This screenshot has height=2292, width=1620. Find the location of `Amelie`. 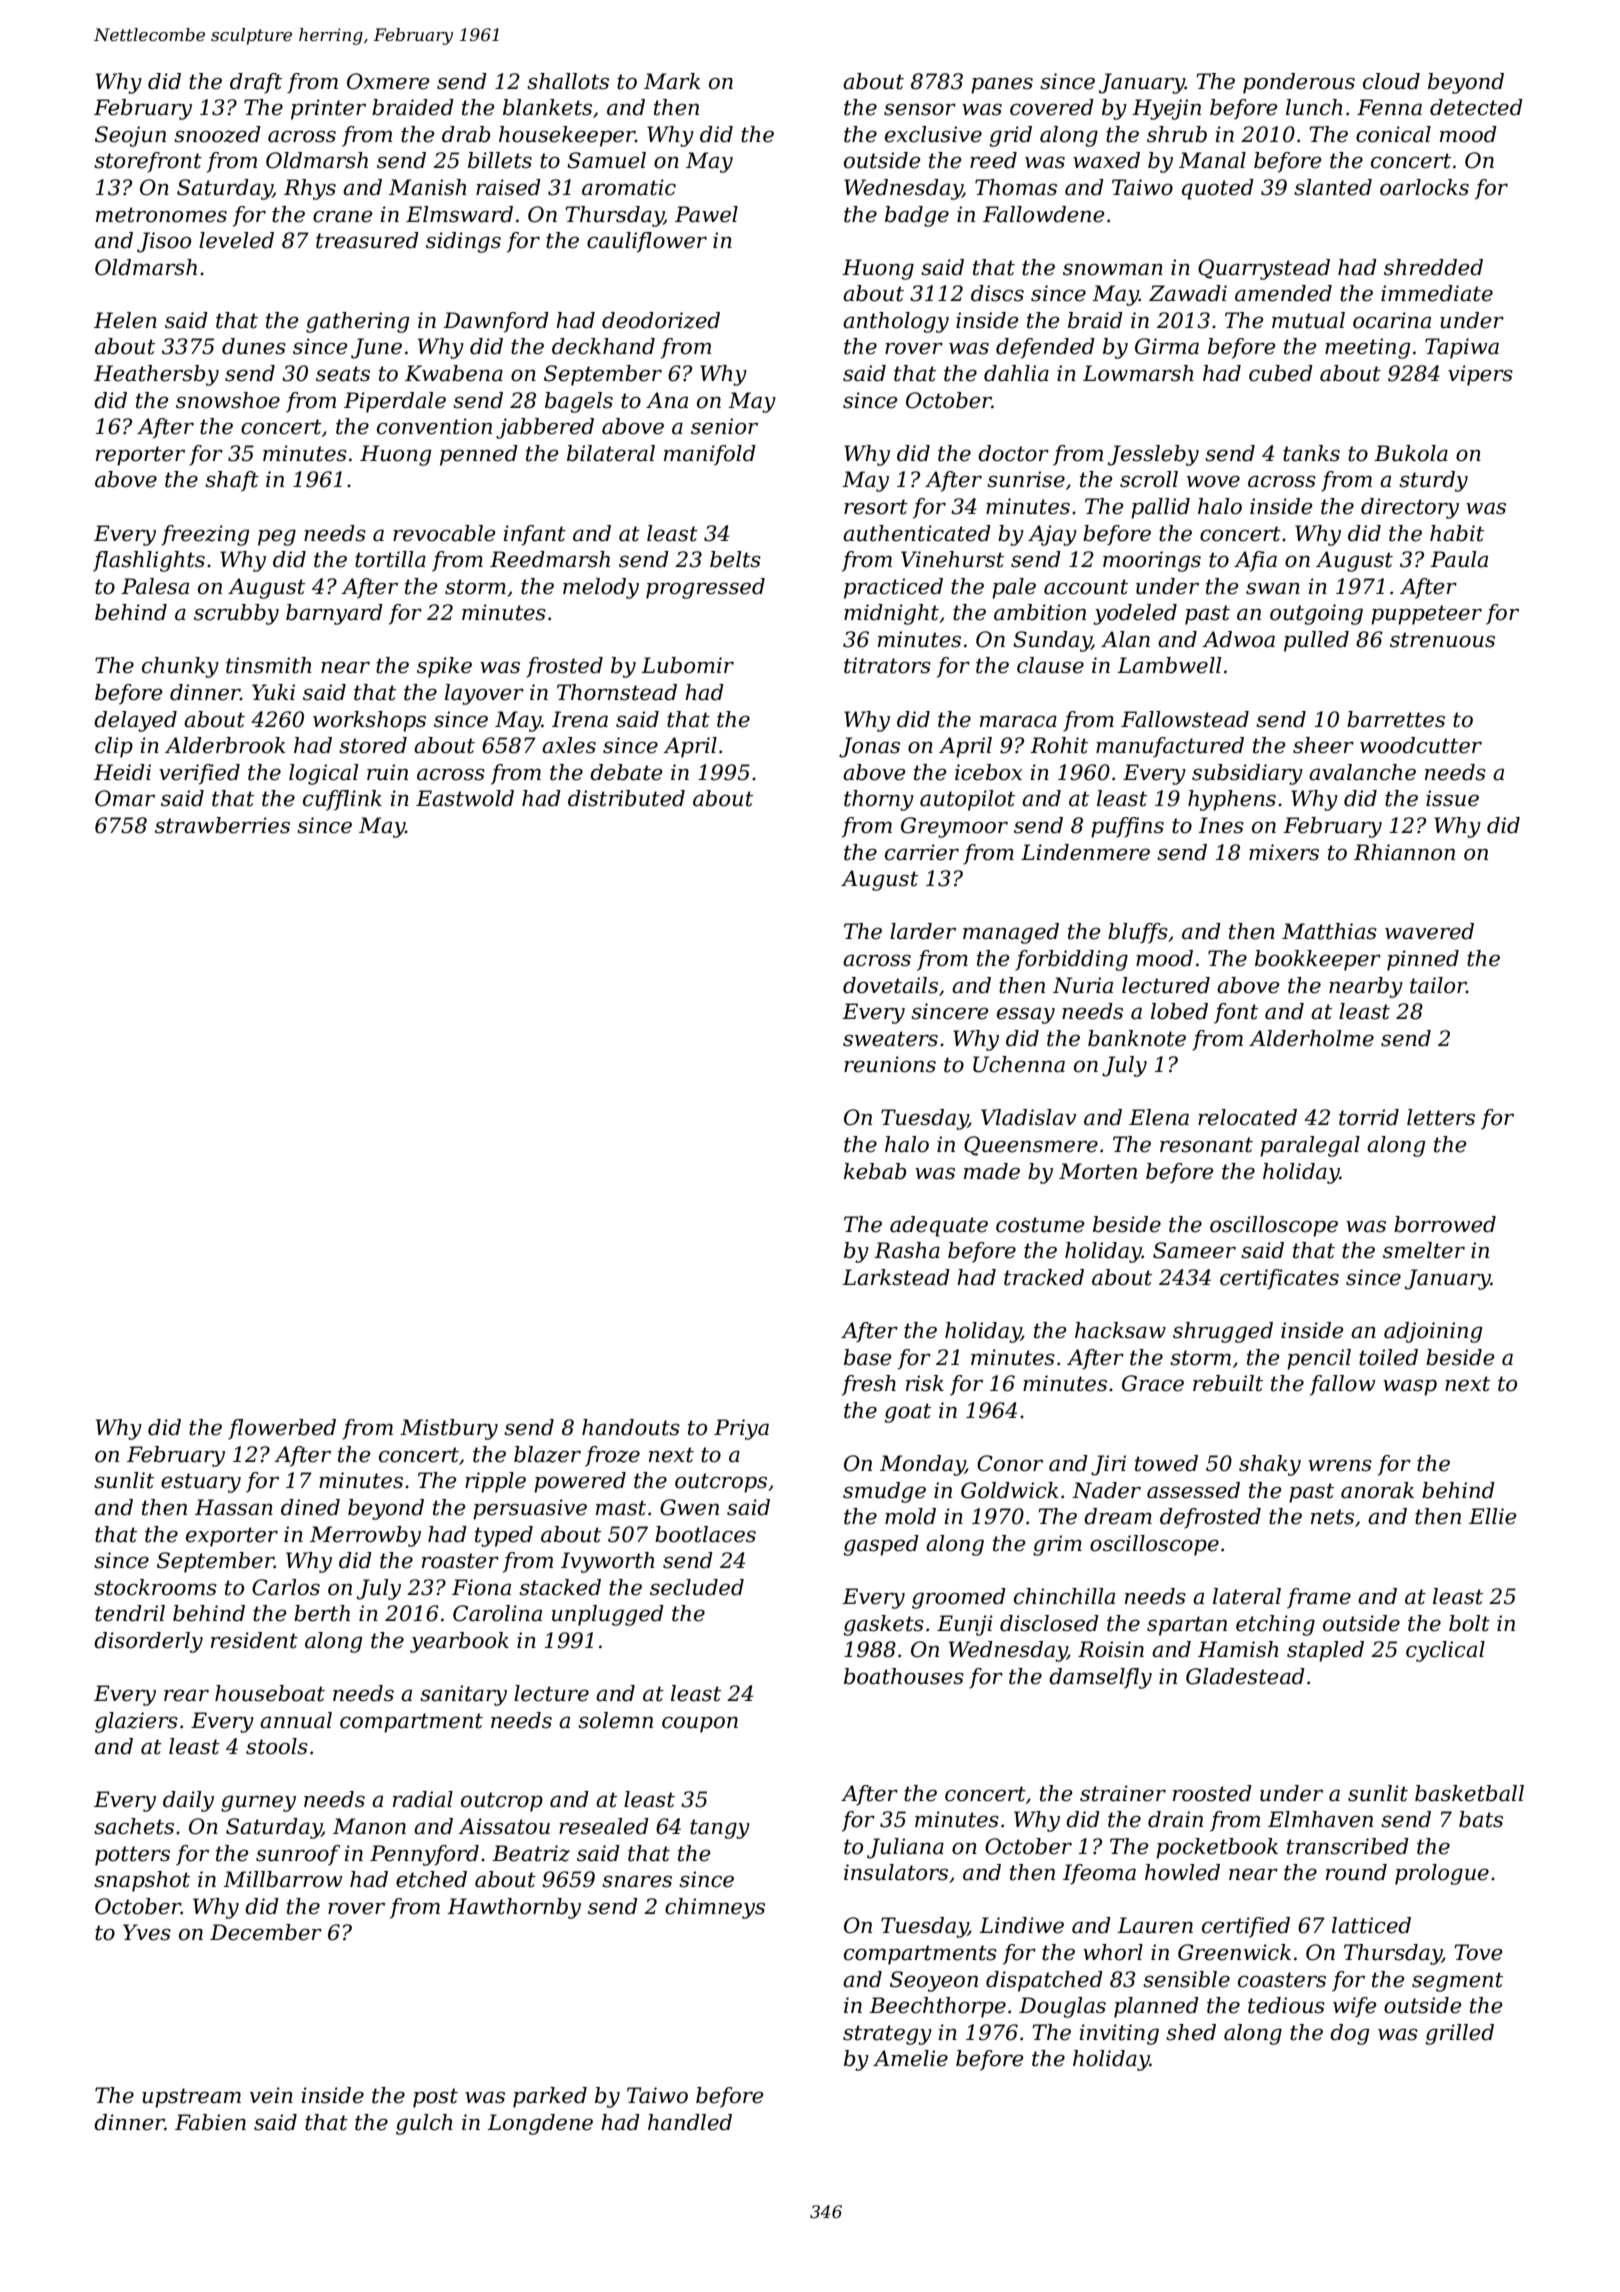

Amelie is located at coordinates (910, 2058).
